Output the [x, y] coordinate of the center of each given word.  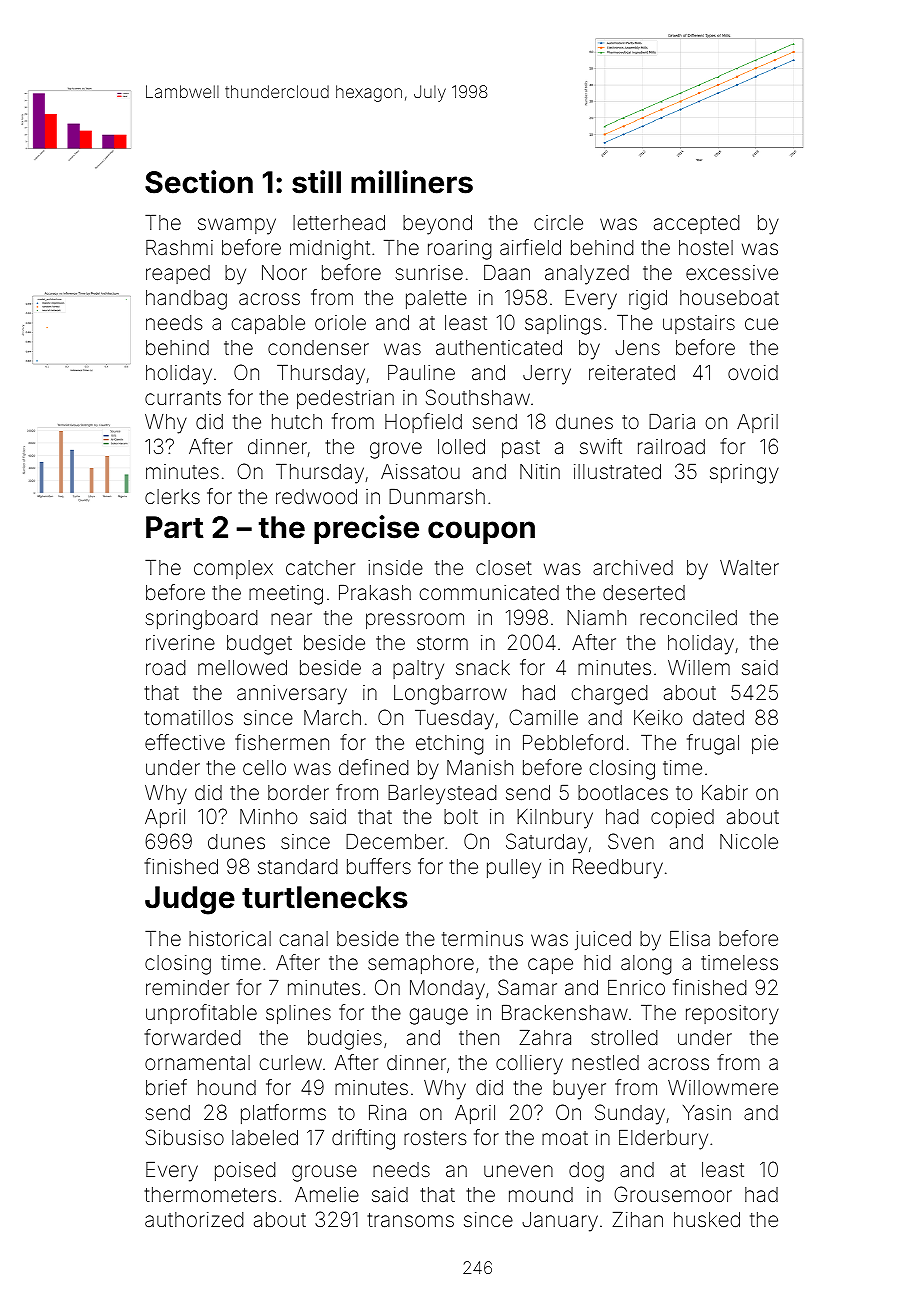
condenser [318, 347]
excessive [732, 272]
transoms [410, 1220]
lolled [461, 446]
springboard [201, 620]
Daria [672, 421]
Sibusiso [185, 1137]
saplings [563, 325]
